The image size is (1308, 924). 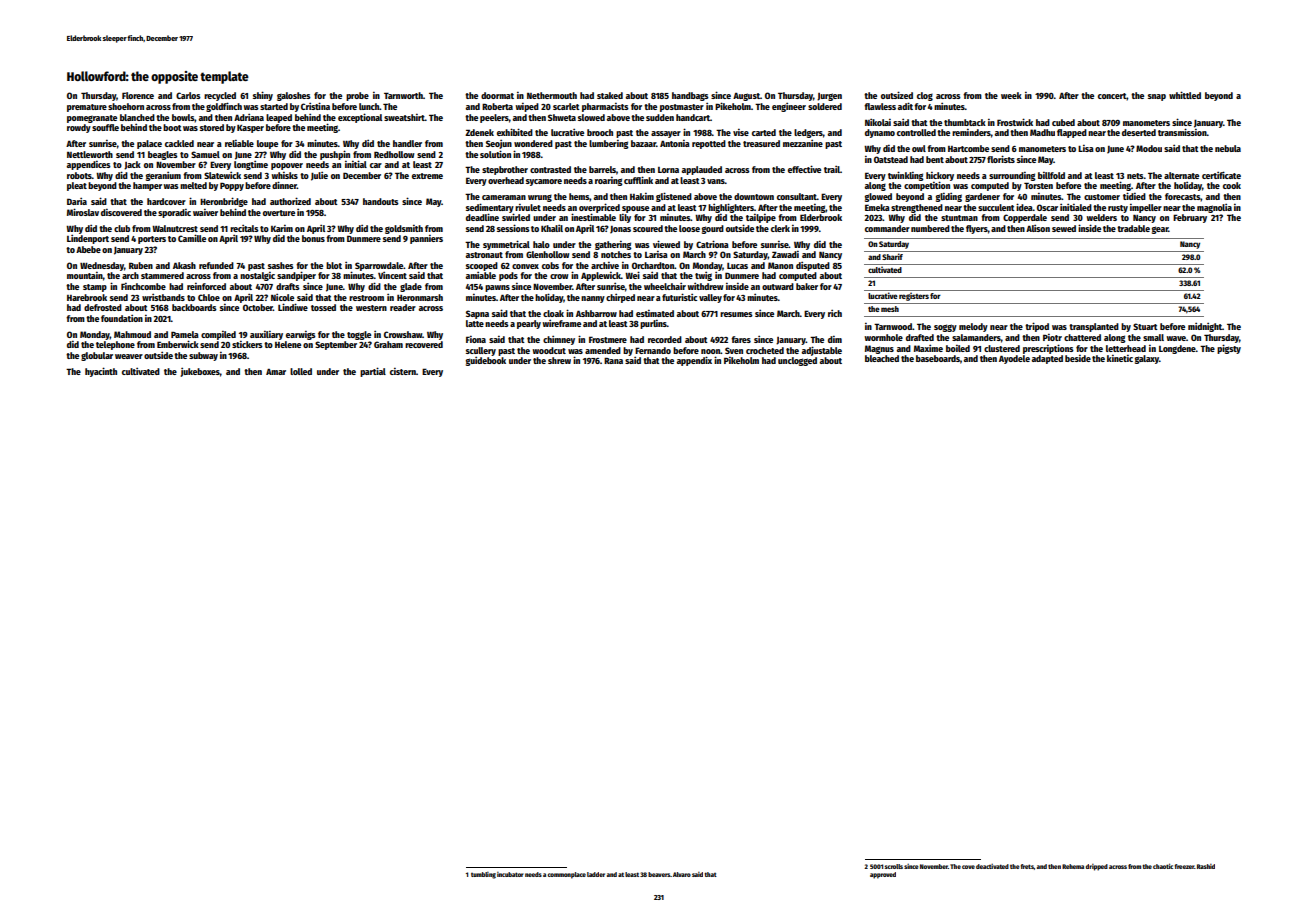 What do you see at coordinates (483, 875) in the screenshot?
I see `tumbling` at bounding box center [483, 875].
